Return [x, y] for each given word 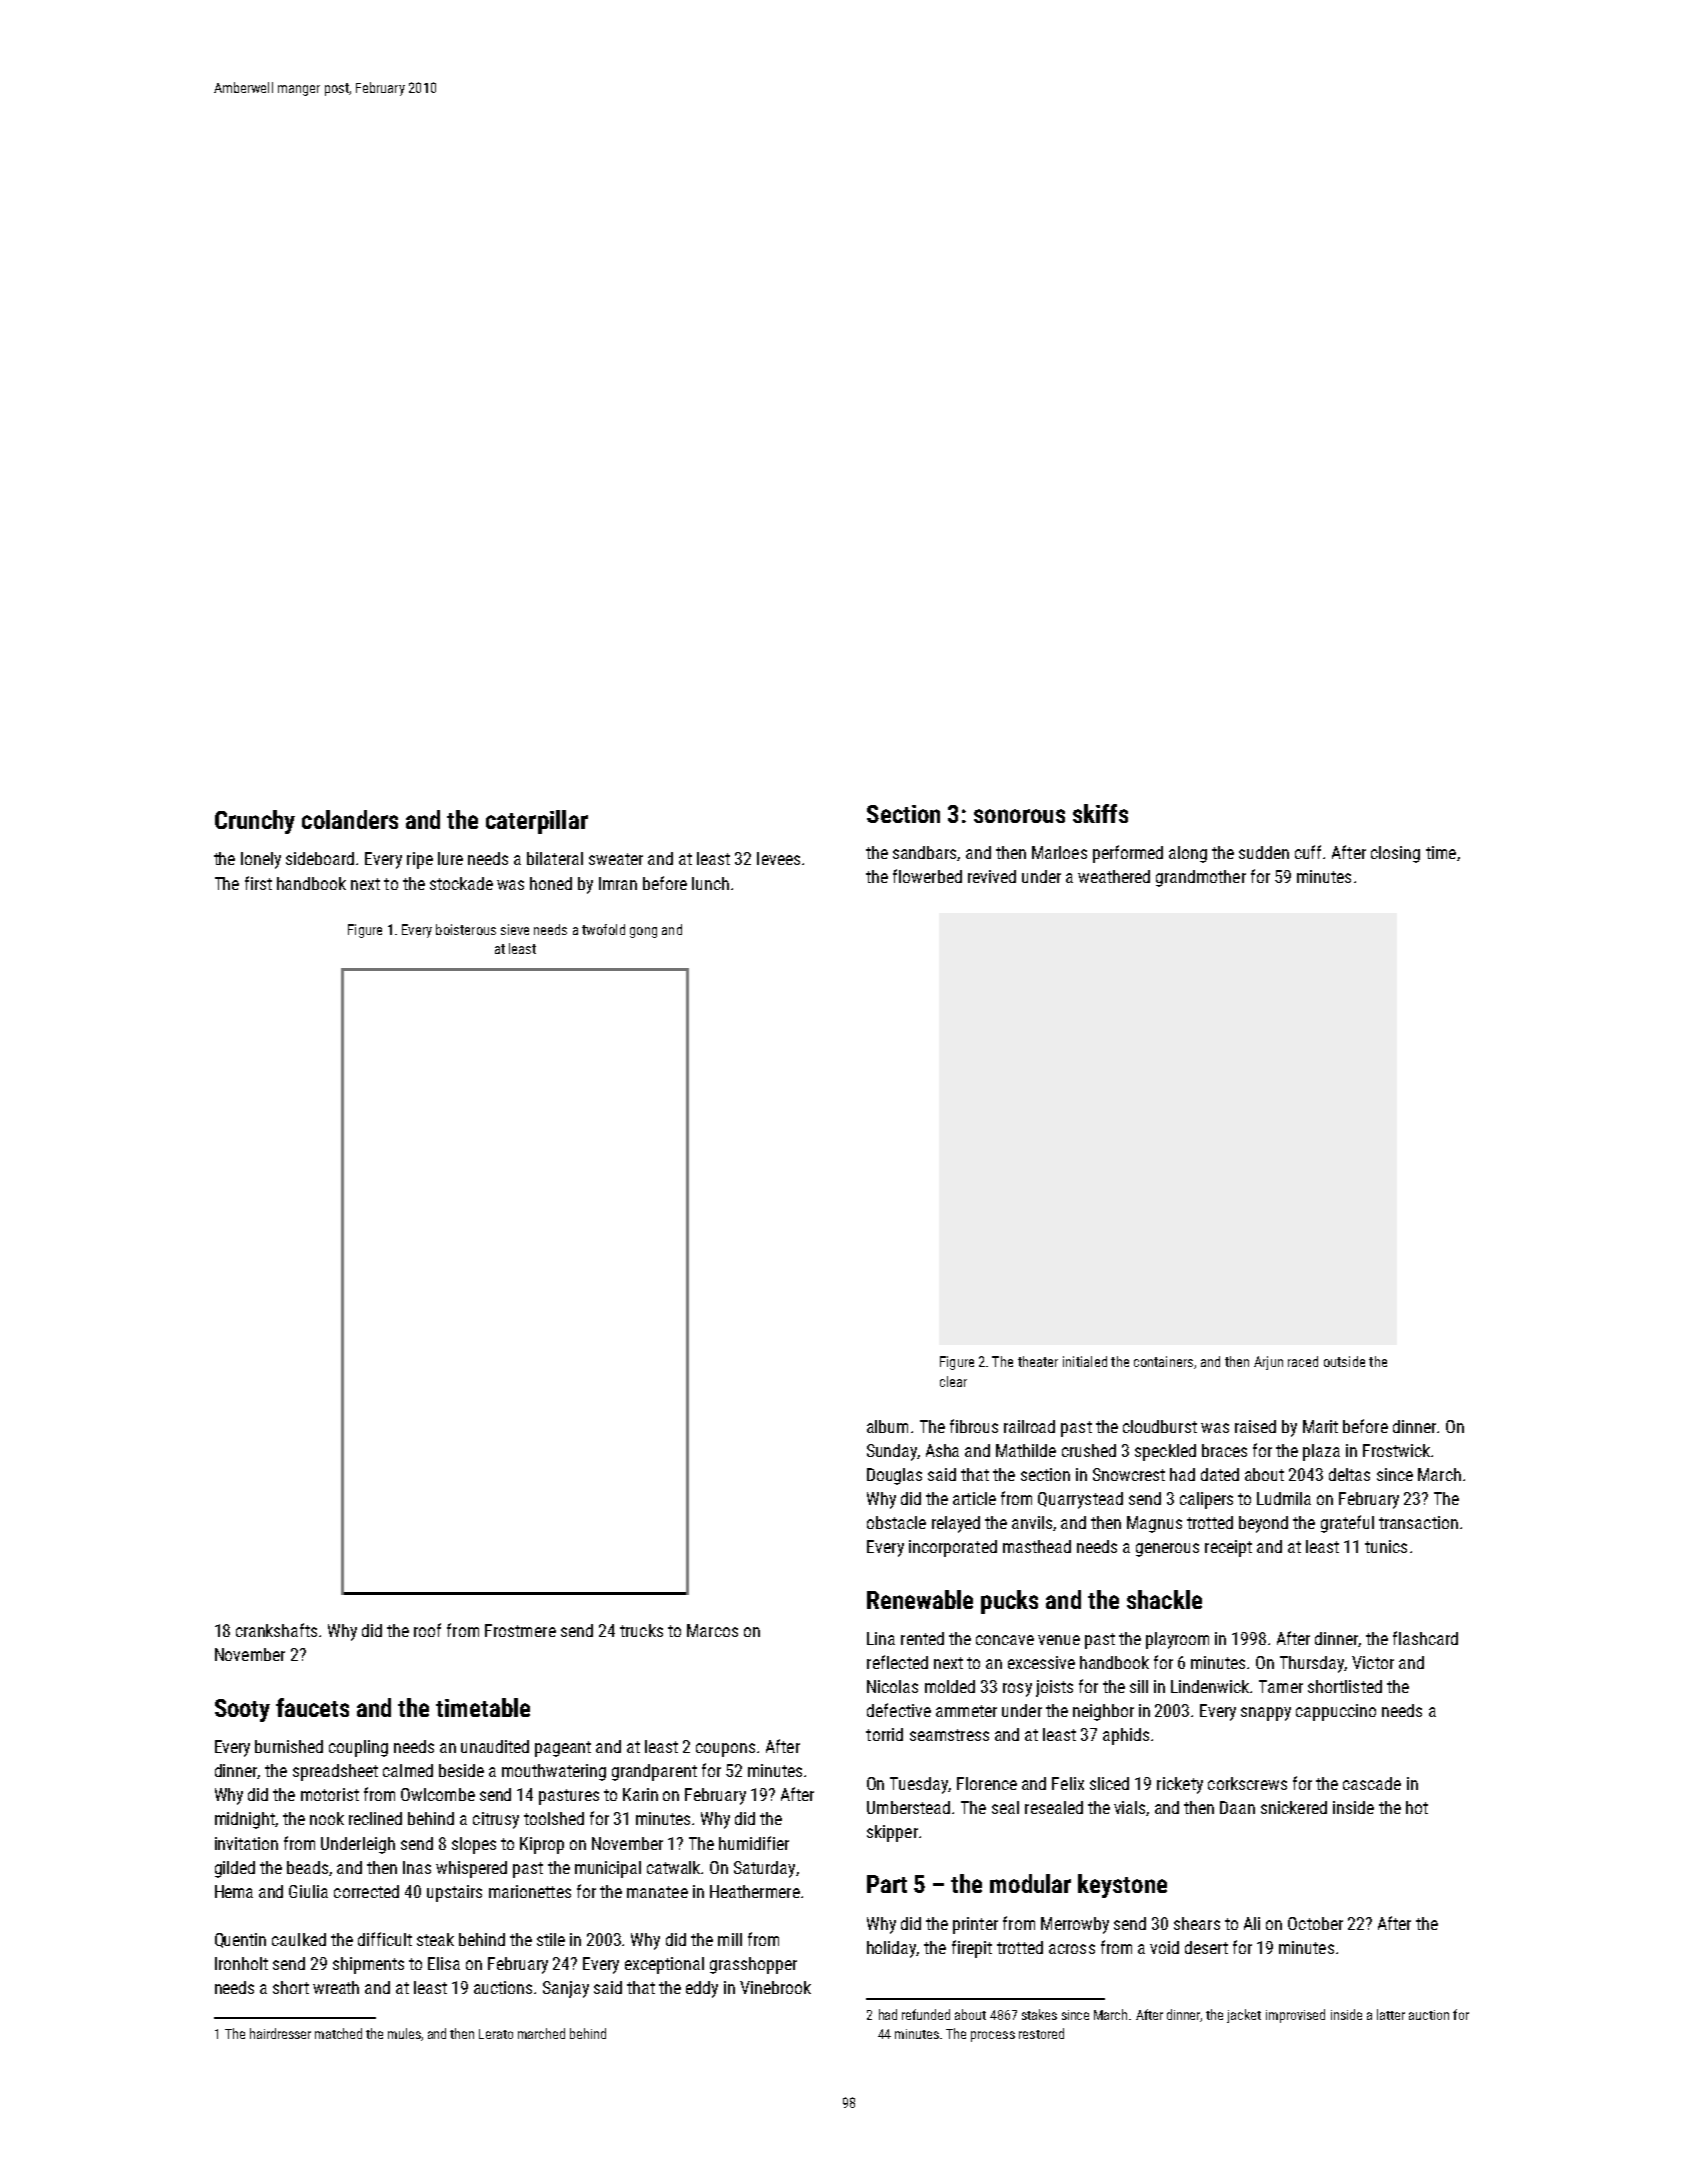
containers [1163, 1361]
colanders [350, 819]
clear [953, 1381]
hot [1417, 1807]
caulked [299, 1939]
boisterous [466, 929]
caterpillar [537, 822]
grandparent [654, 1772]
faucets [312, 1707]
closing [1395, 854]
